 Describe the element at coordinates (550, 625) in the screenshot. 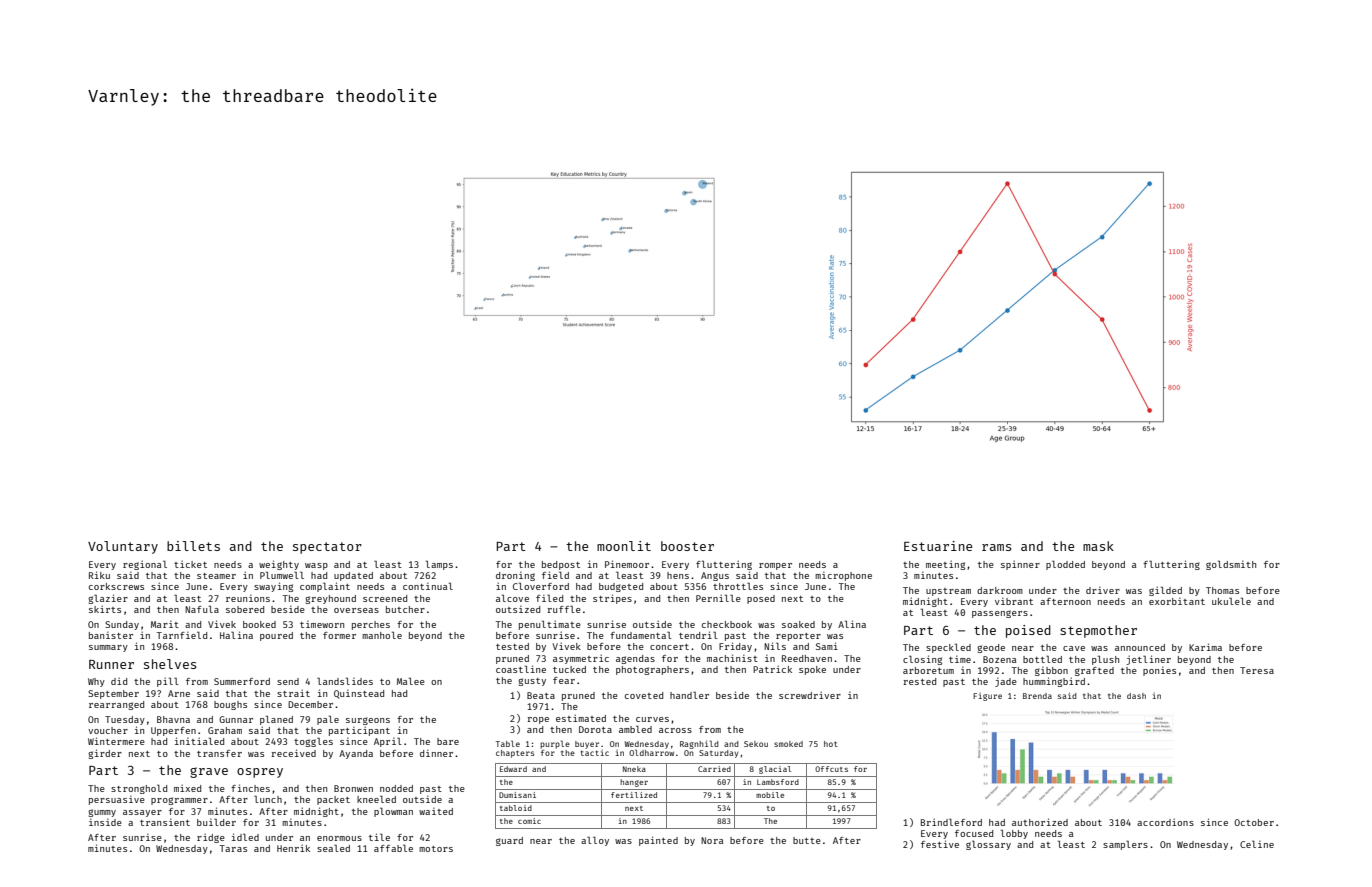

I see `penultimate` at that location.
